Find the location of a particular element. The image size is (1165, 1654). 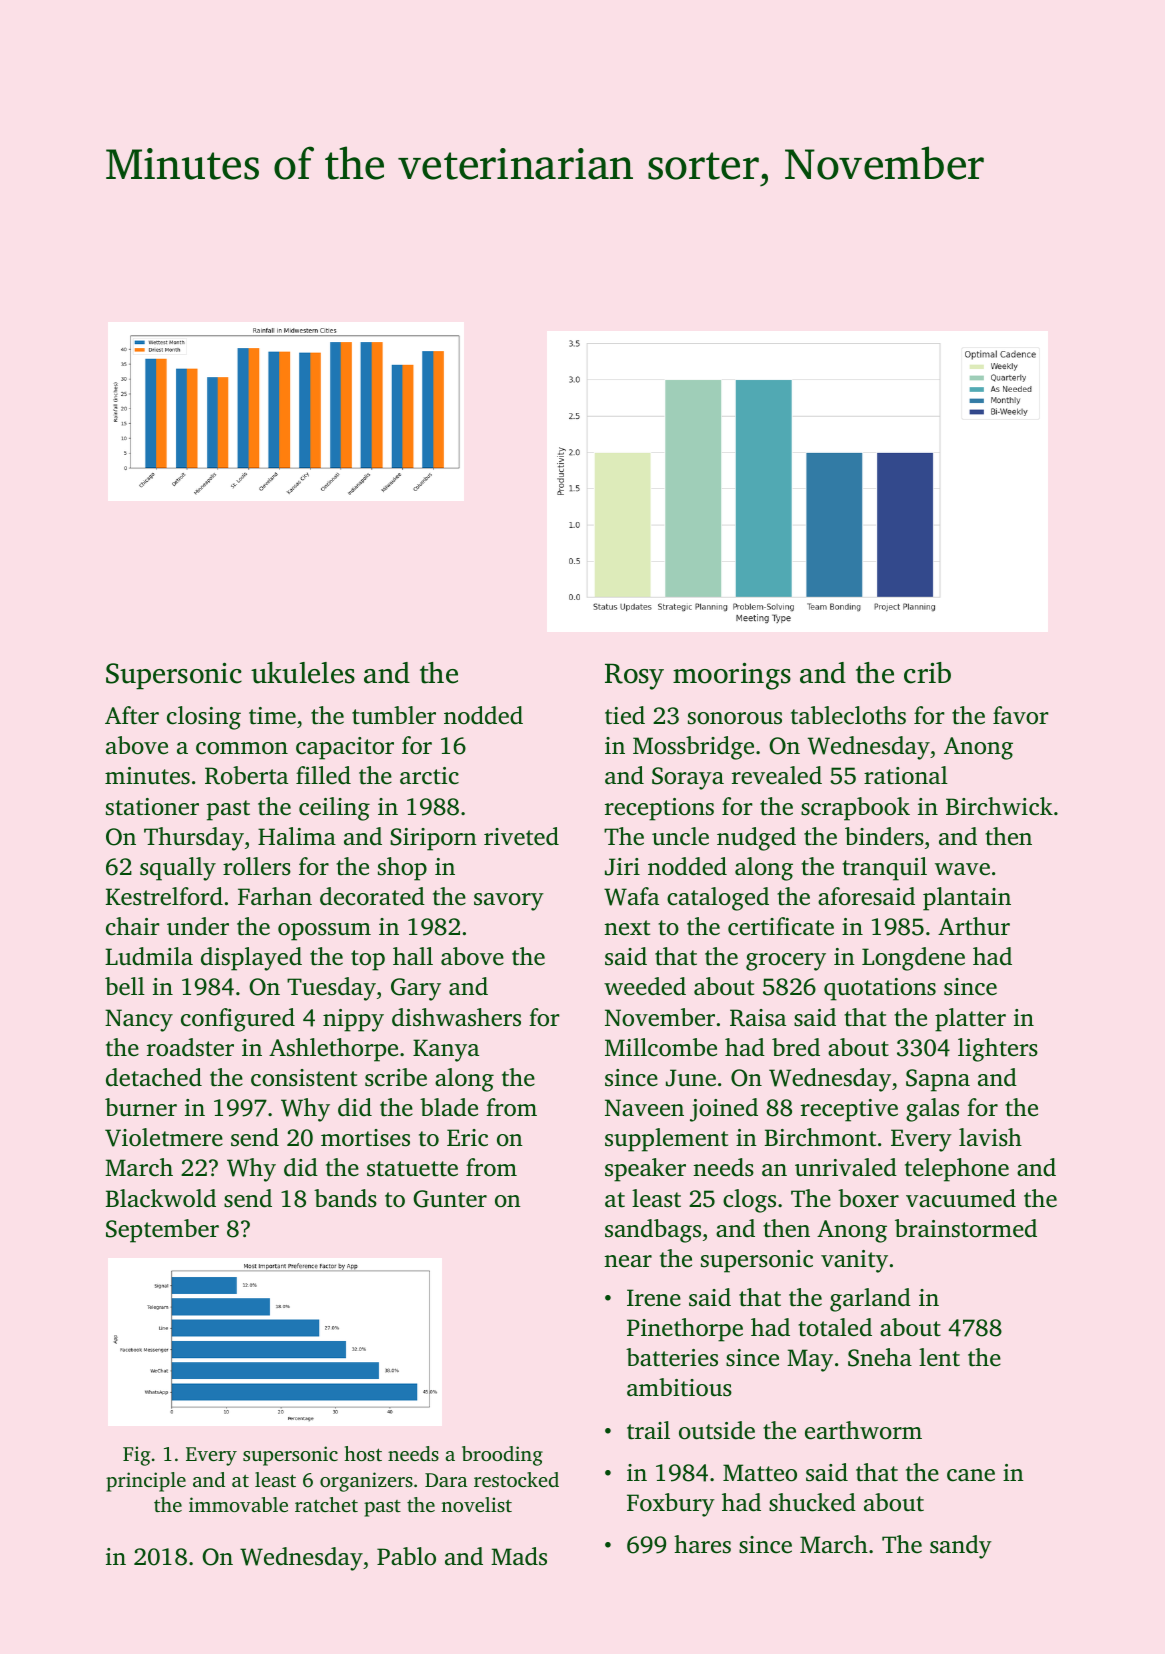

bands is located at coordinates (345, 1198).
